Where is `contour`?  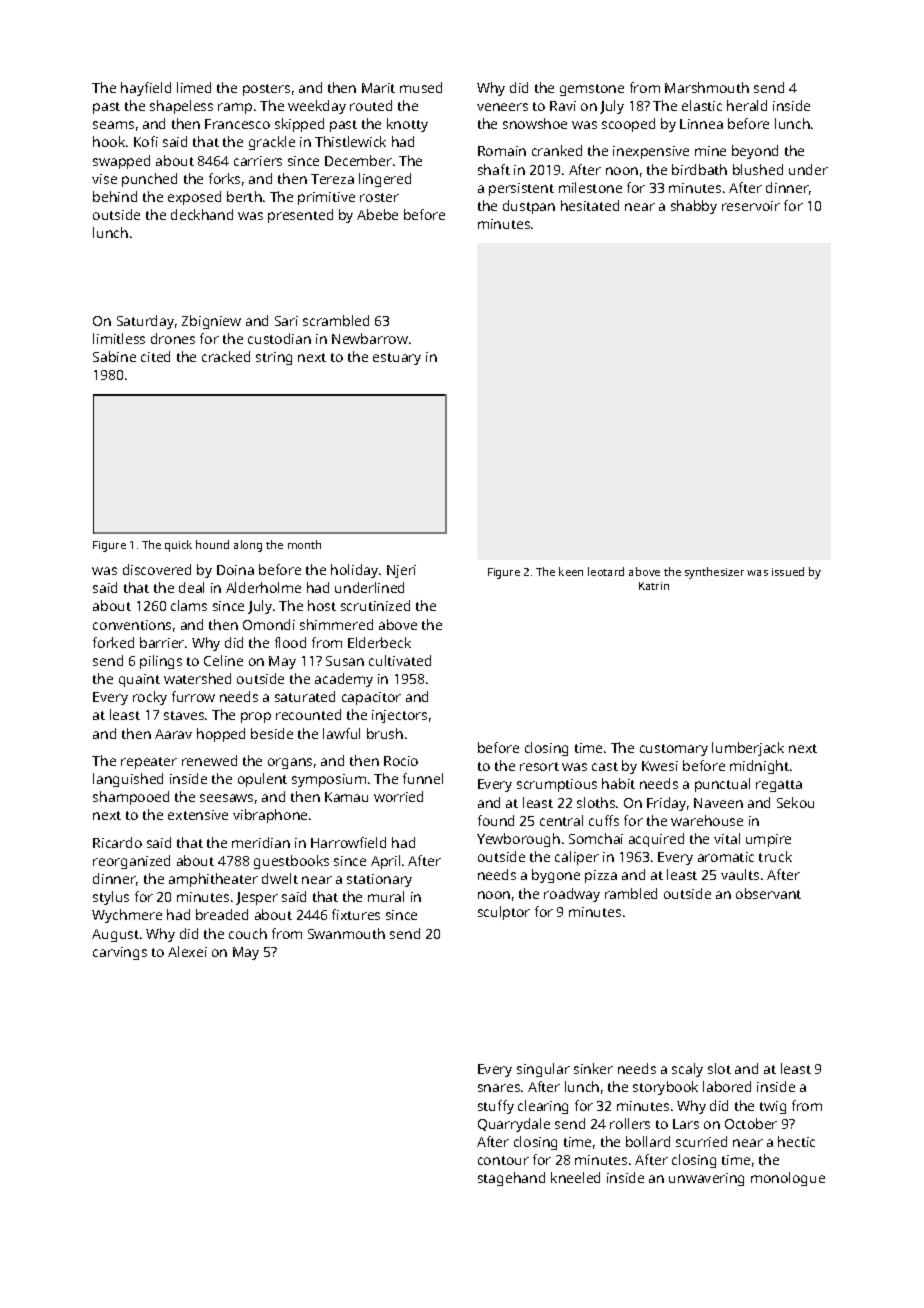 contour is located at coordinates (503, 1160).
